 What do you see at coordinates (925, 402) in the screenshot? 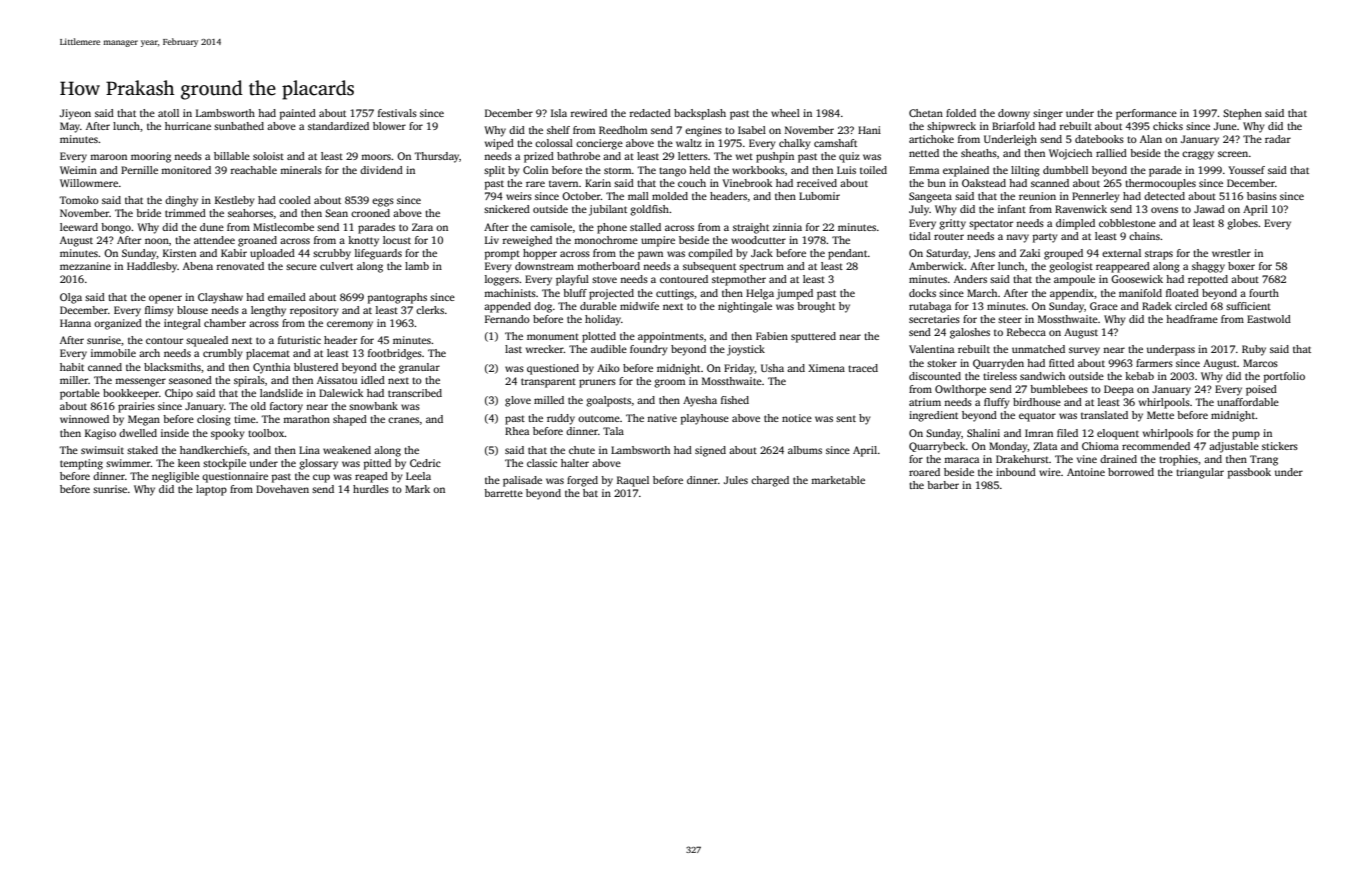
I see `atrium` at bounding box center [925, 402].
